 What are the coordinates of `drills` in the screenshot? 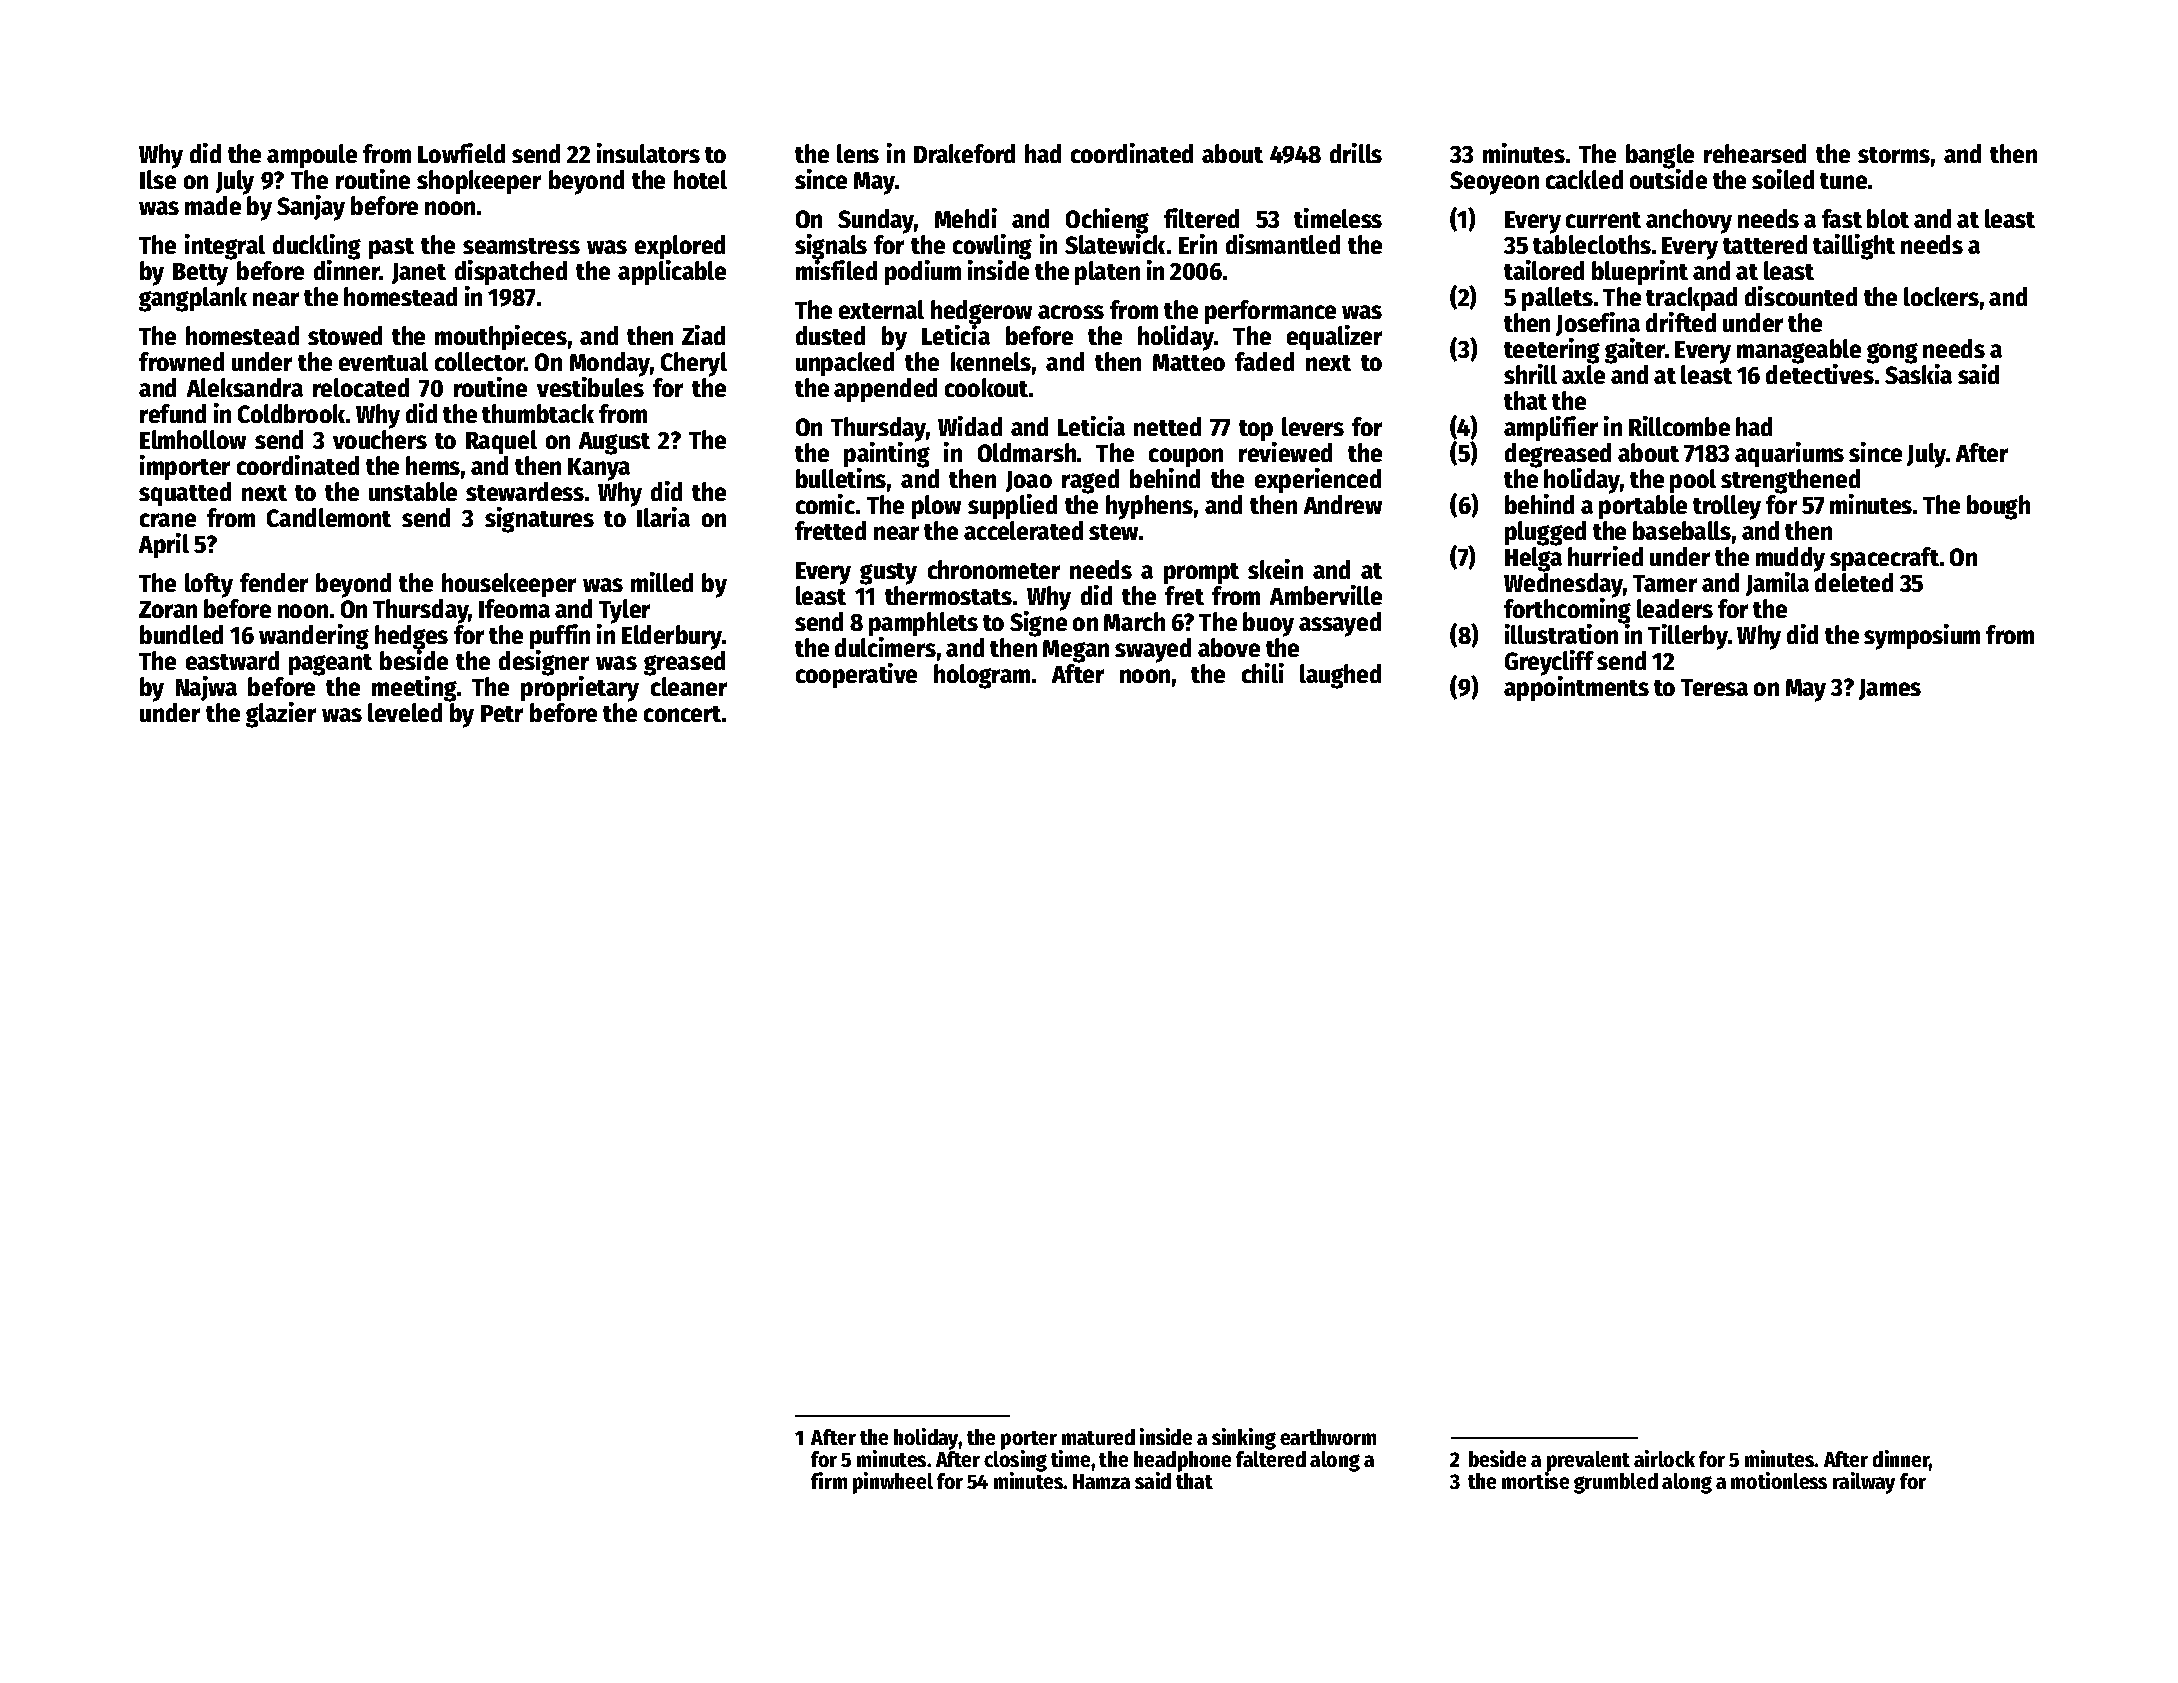 It's located at (1356, 153).
